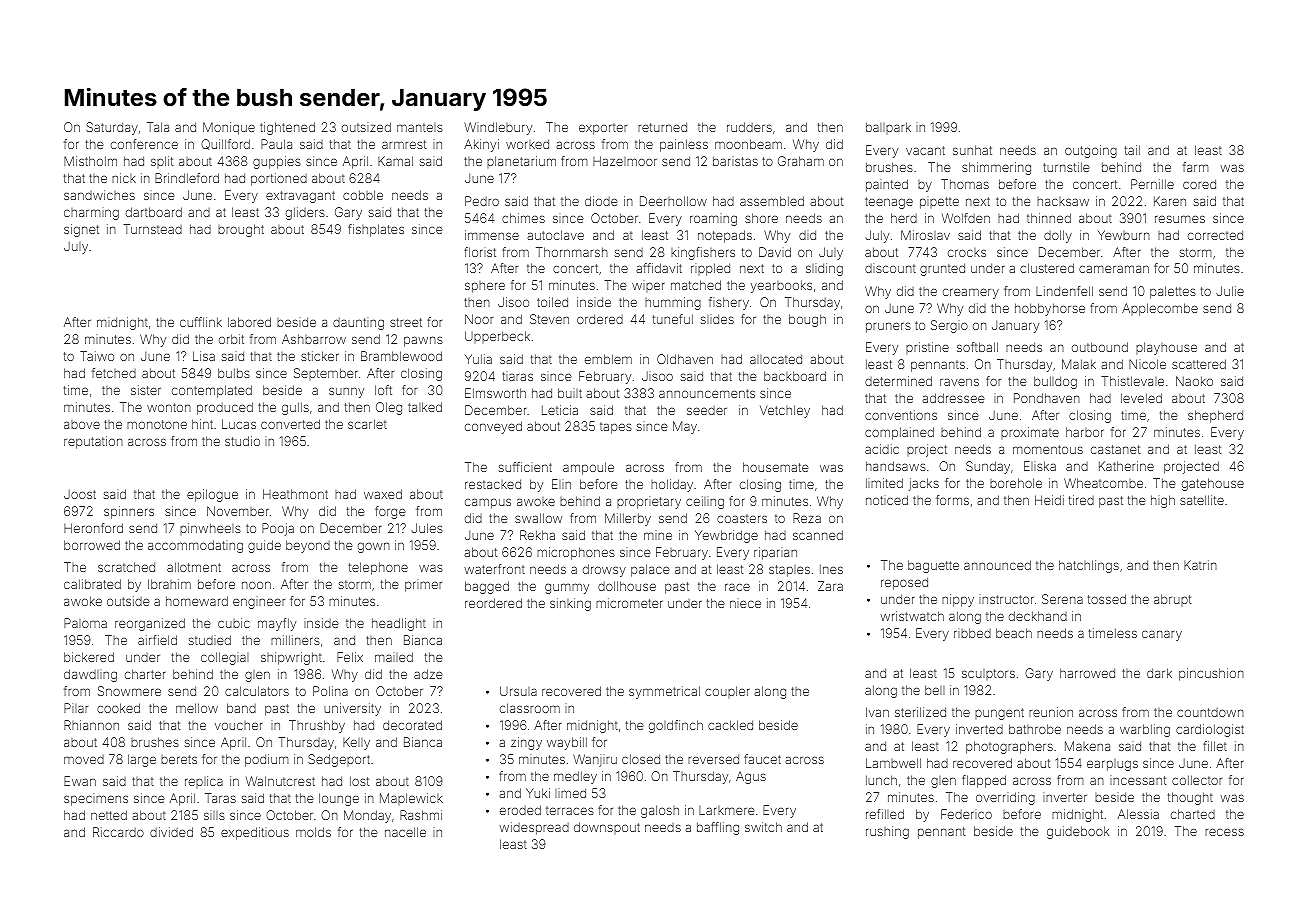 The height and width of the screenshot is (924, 1308). I want to click on restacked, so click(493, 484).
